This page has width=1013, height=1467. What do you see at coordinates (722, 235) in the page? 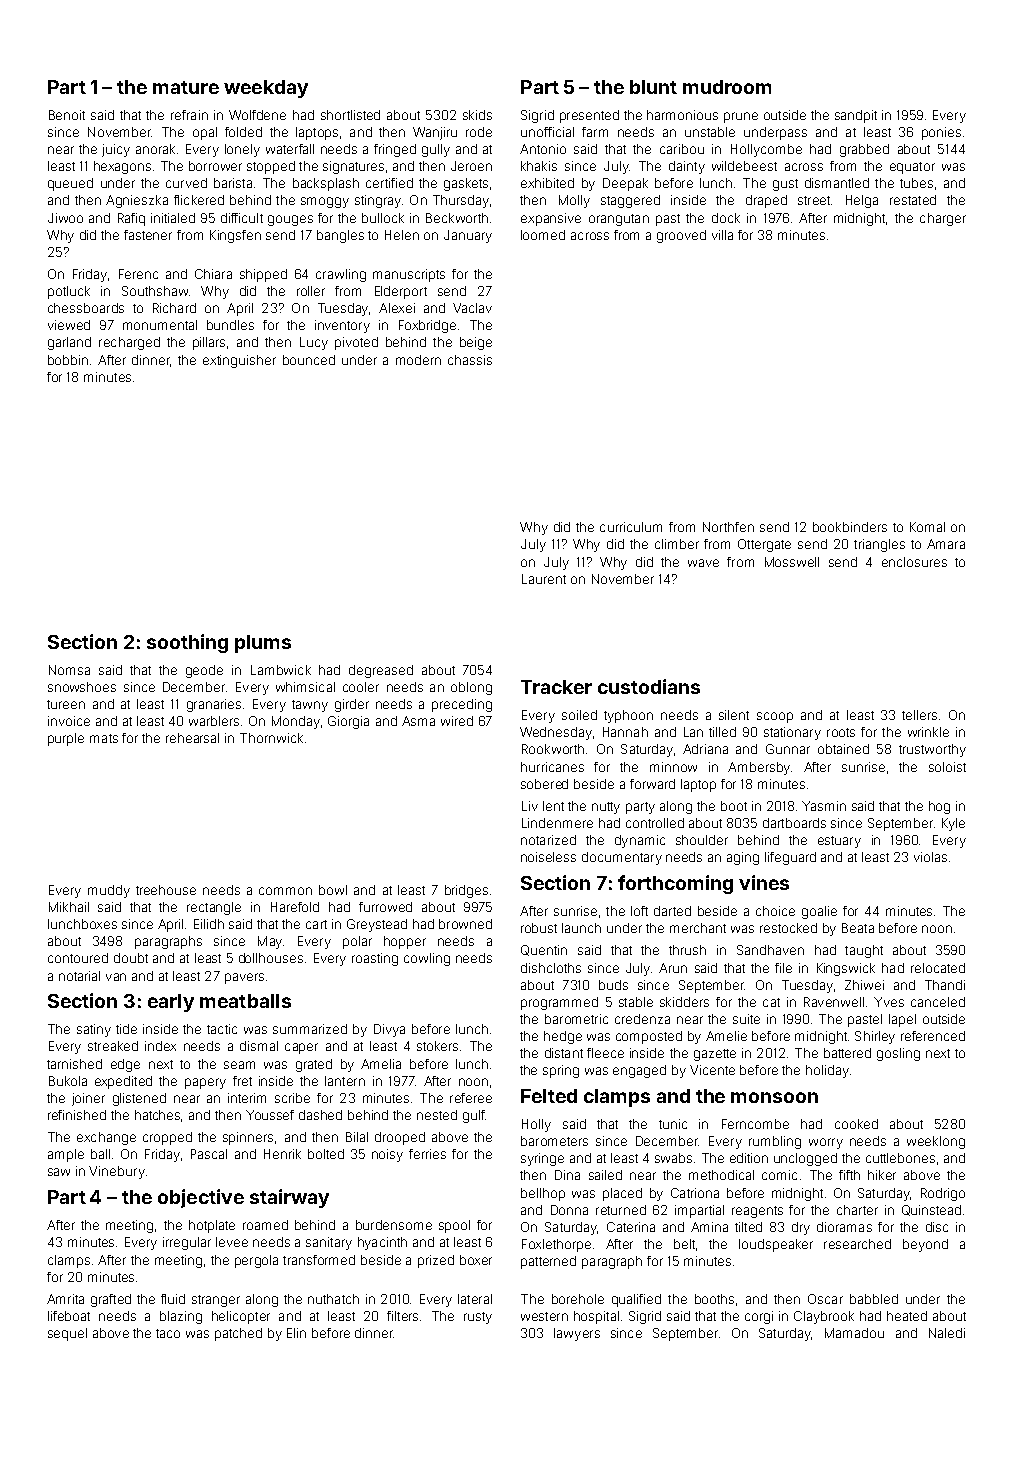
I see `villa` at bounding box center [722, 235].
